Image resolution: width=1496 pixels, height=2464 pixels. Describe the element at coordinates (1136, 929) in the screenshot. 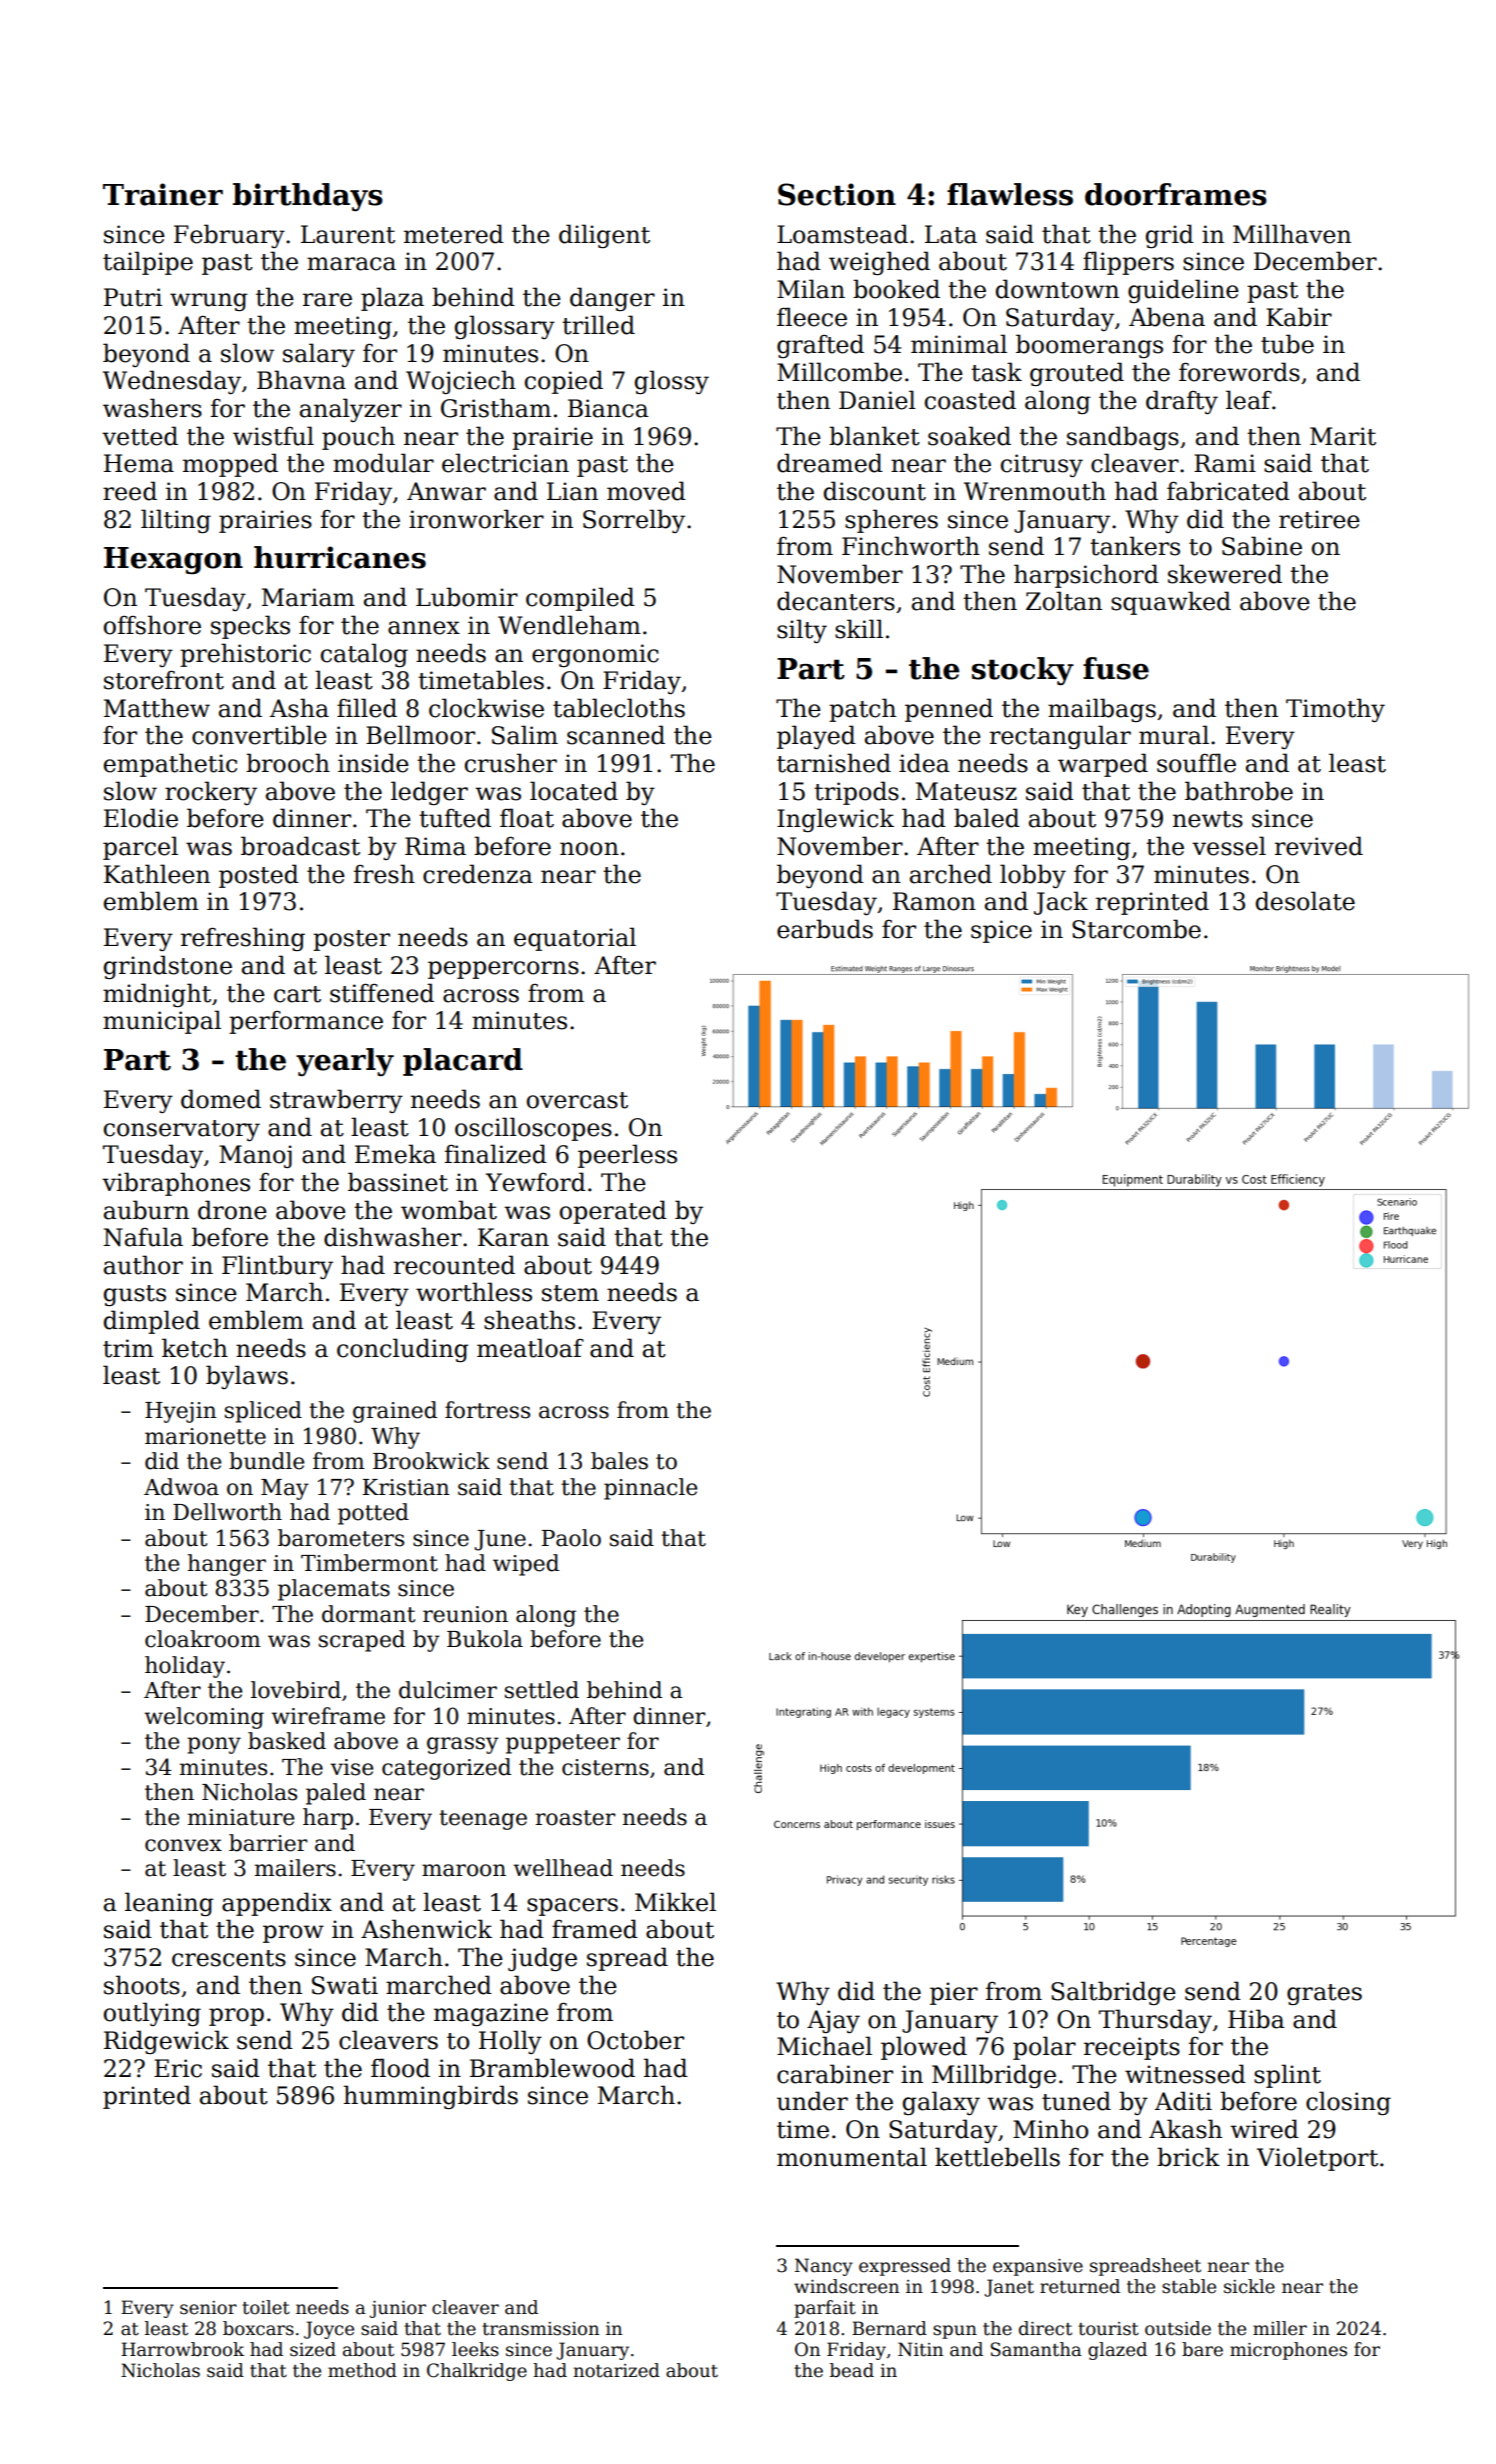

I see `Starcombe` at that location.
